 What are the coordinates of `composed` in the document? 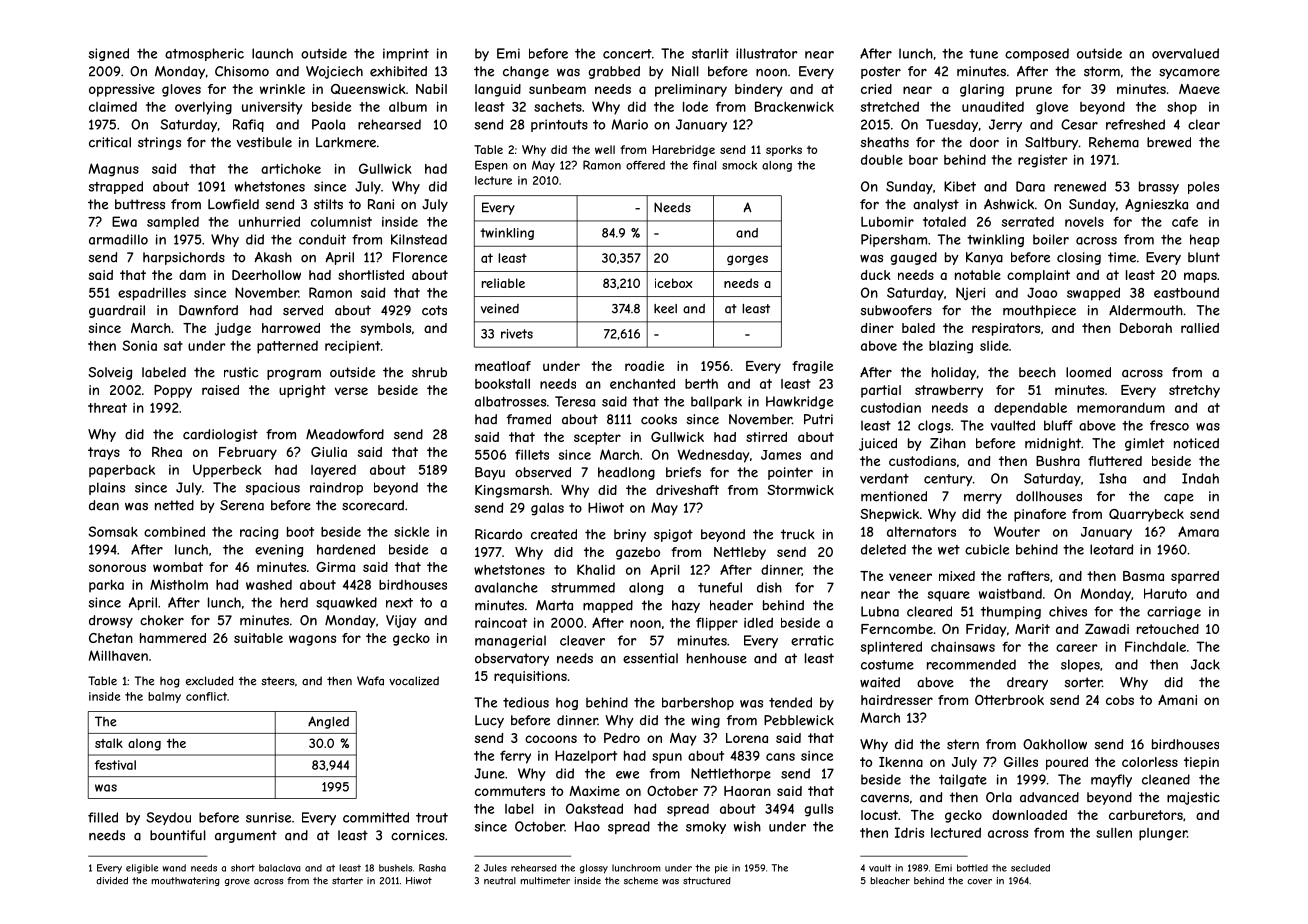 It's located at (1037, 54).
